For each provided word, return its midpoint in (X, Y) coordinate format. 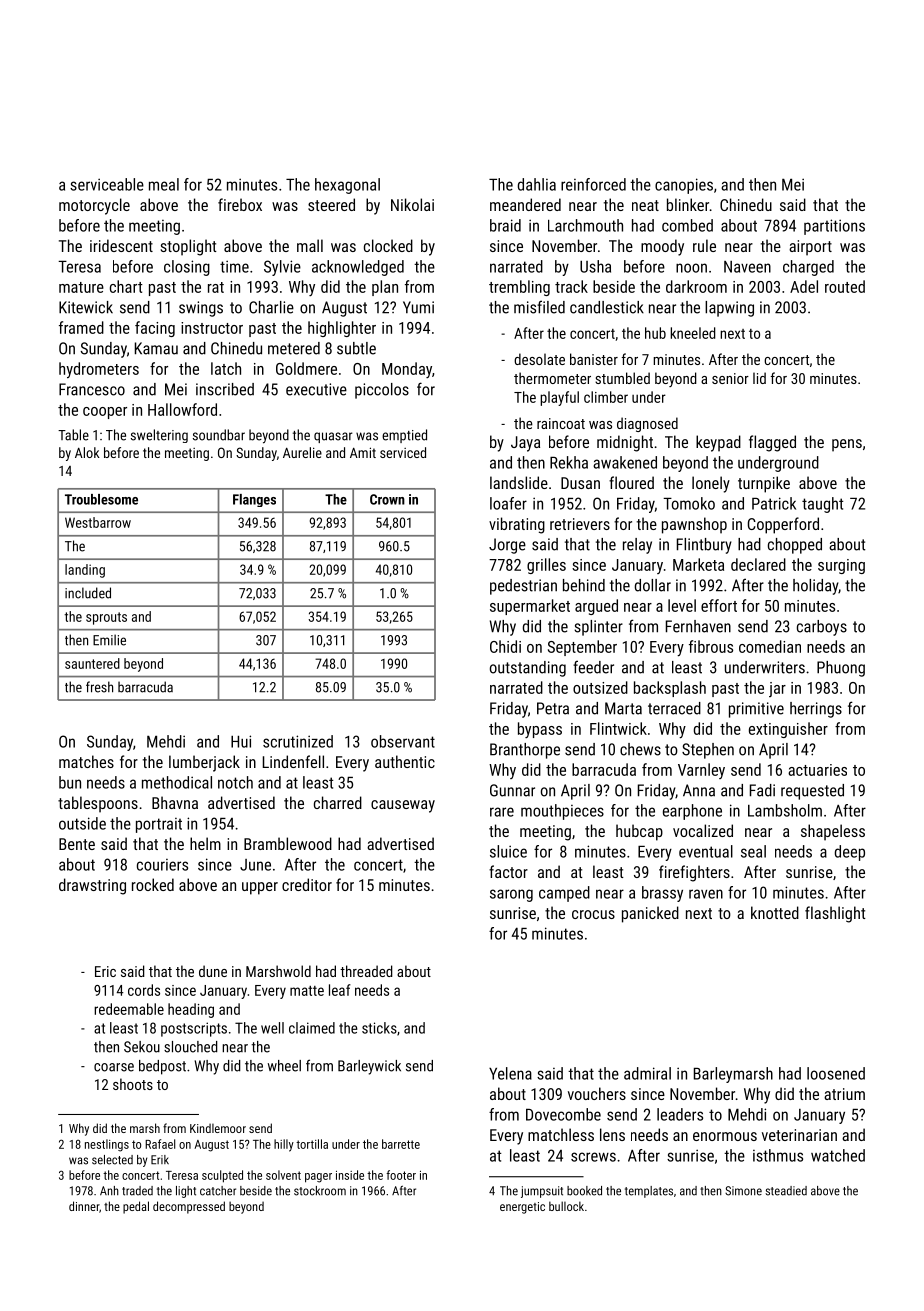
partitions (834, 227)
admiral (647, 1073)
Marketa (698, 564)
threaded (366, 971)
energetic (522, 1208)
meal (164, 184)
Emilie (109, 640)
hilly (284, 1145)
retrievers (580, 524)
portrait (159, 825)
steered (331, 204)
